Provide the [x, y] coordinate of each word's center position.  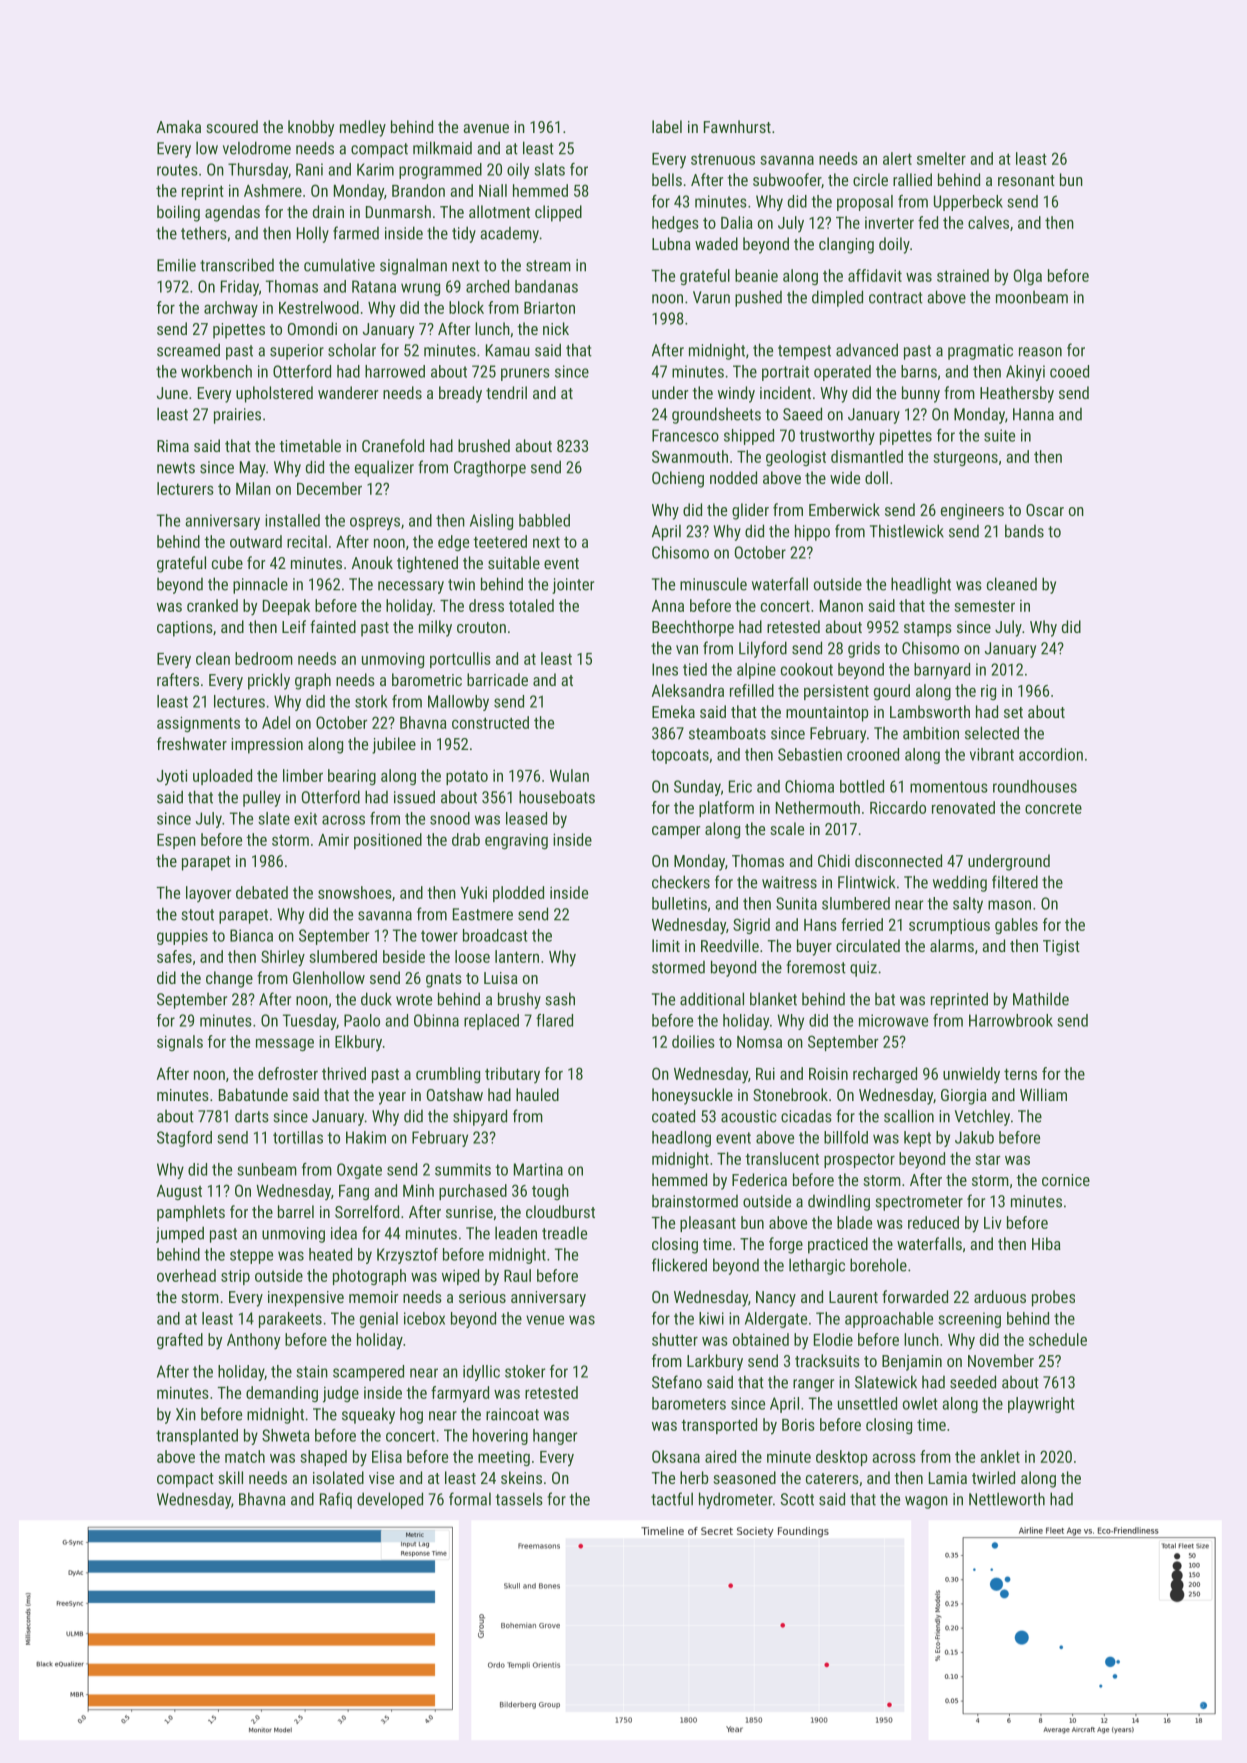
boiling [178, 213]
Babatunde [253, 1094]
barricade [497, 679]
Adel [276, 722]
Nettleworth [1007, 1499]
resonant [1026, 180]
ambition [931, 733]
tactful [672, 1499]
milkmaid [442, 148]
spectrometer [919, 1203]
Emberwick [844, 509]
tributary [512, 1075]
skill [230, 1477]
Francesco [685, 435]
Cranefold [393, 445]
